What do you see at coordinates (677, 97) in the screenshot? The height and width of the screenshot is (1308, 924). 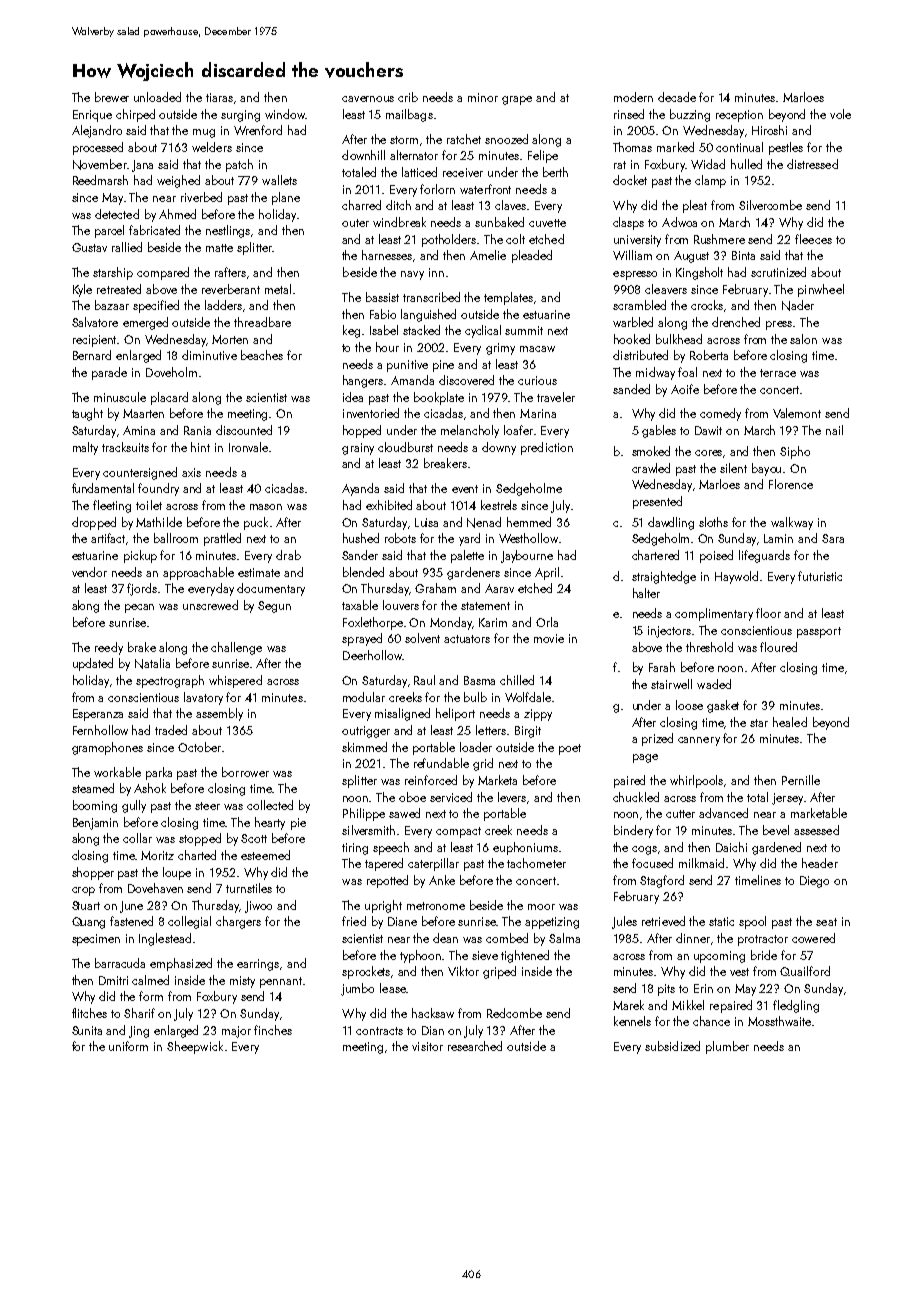 I see `decade` at bounding box center [677, 97].
